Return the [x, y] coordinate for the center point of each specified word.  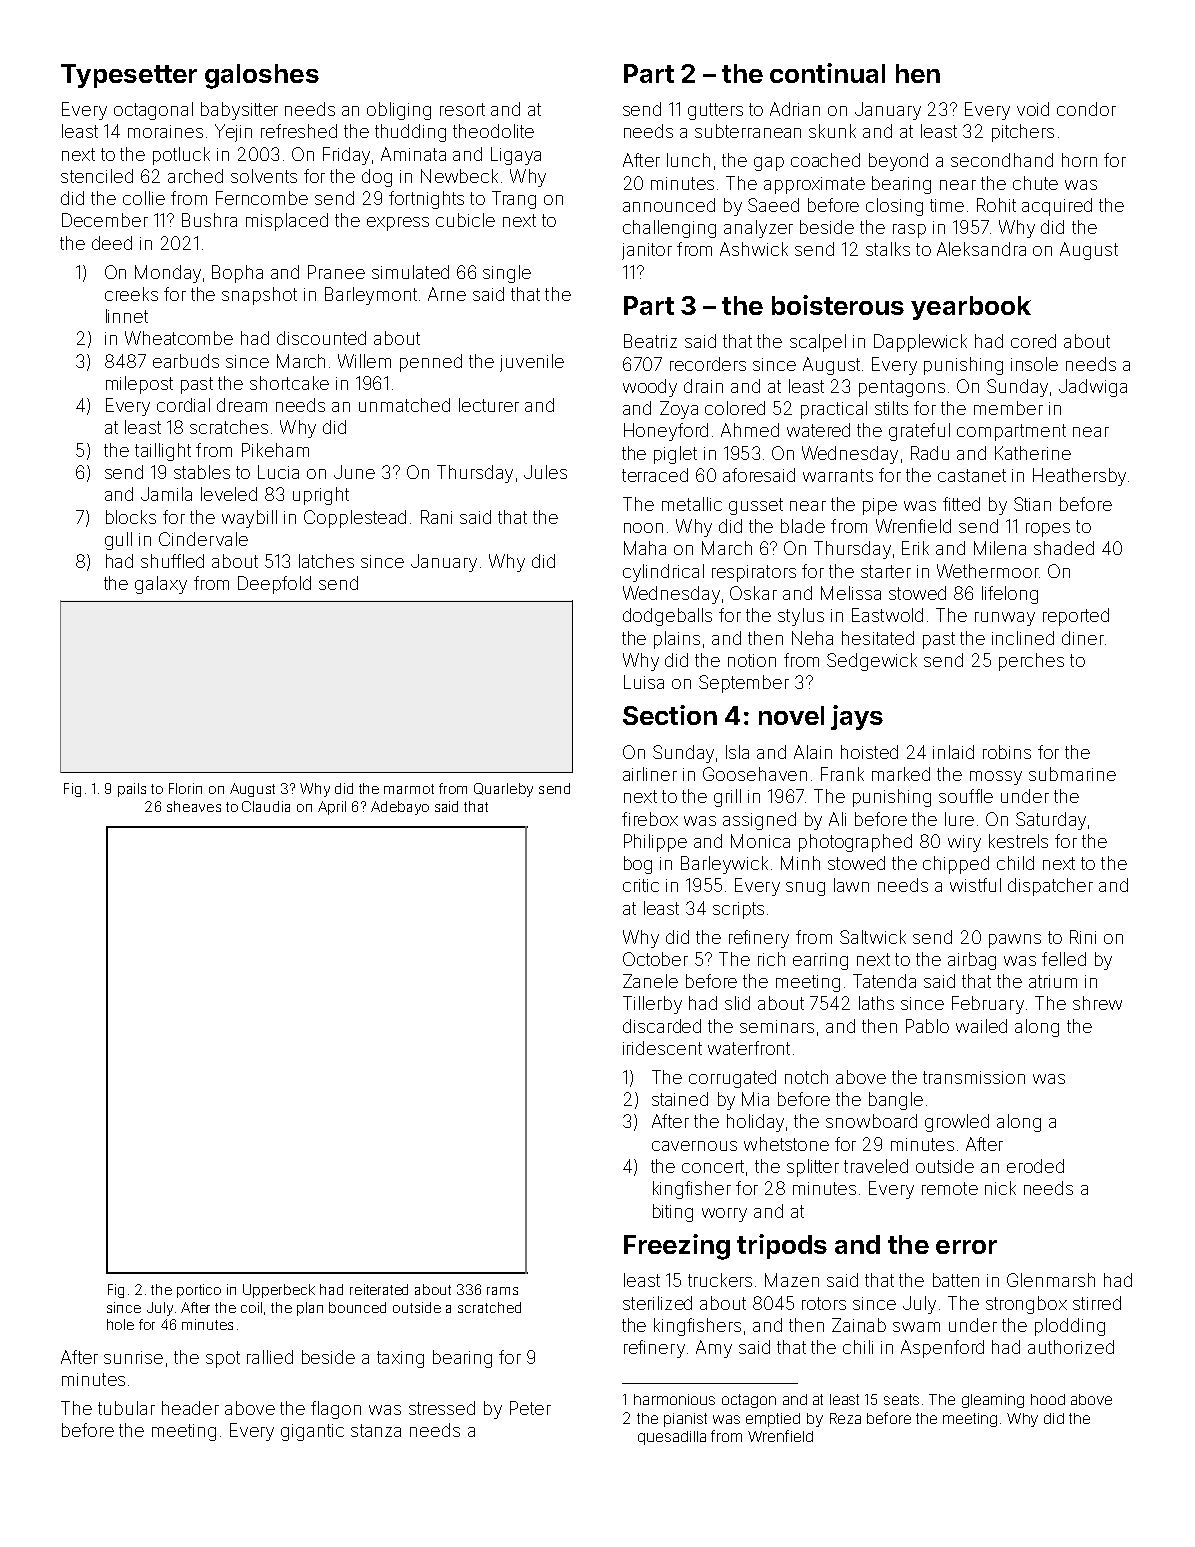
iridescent [662, 1048]
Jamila [166, 494]
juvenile [532, 363]
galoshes [262, 76]
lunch [688, 160]
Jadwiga [1093, 388]
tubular [126, 1408]
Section [670, 715]
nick [1000, 1188]
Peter [530, 1408]
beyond [898, 162]
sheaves [194, 806]
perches [1031, 662]
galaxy [161, 585]
